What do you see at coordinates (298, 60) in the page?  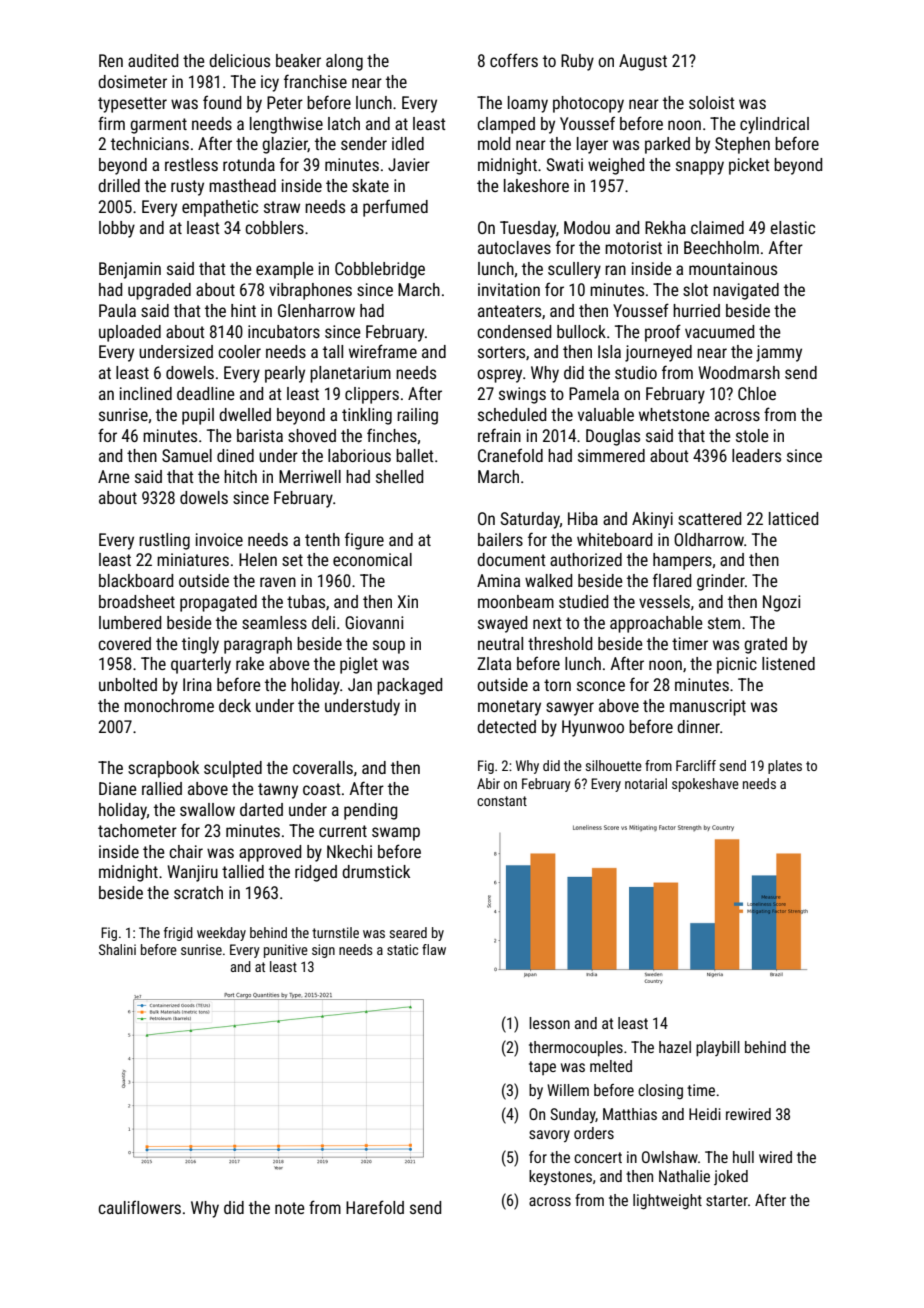 I see `beaker` at bounding box center [298, 60].
